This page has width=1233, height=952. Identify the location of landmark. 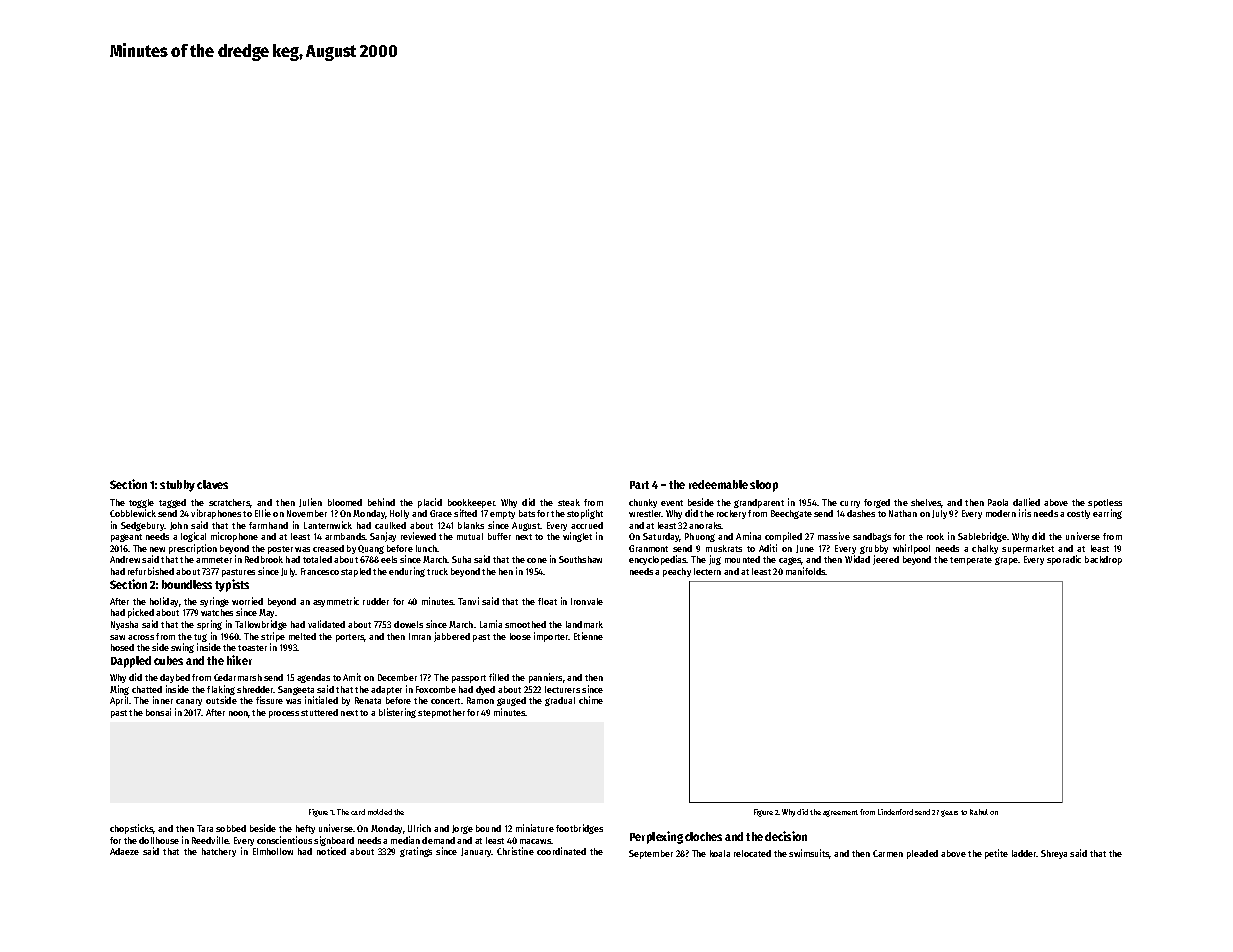
(584, 624).
